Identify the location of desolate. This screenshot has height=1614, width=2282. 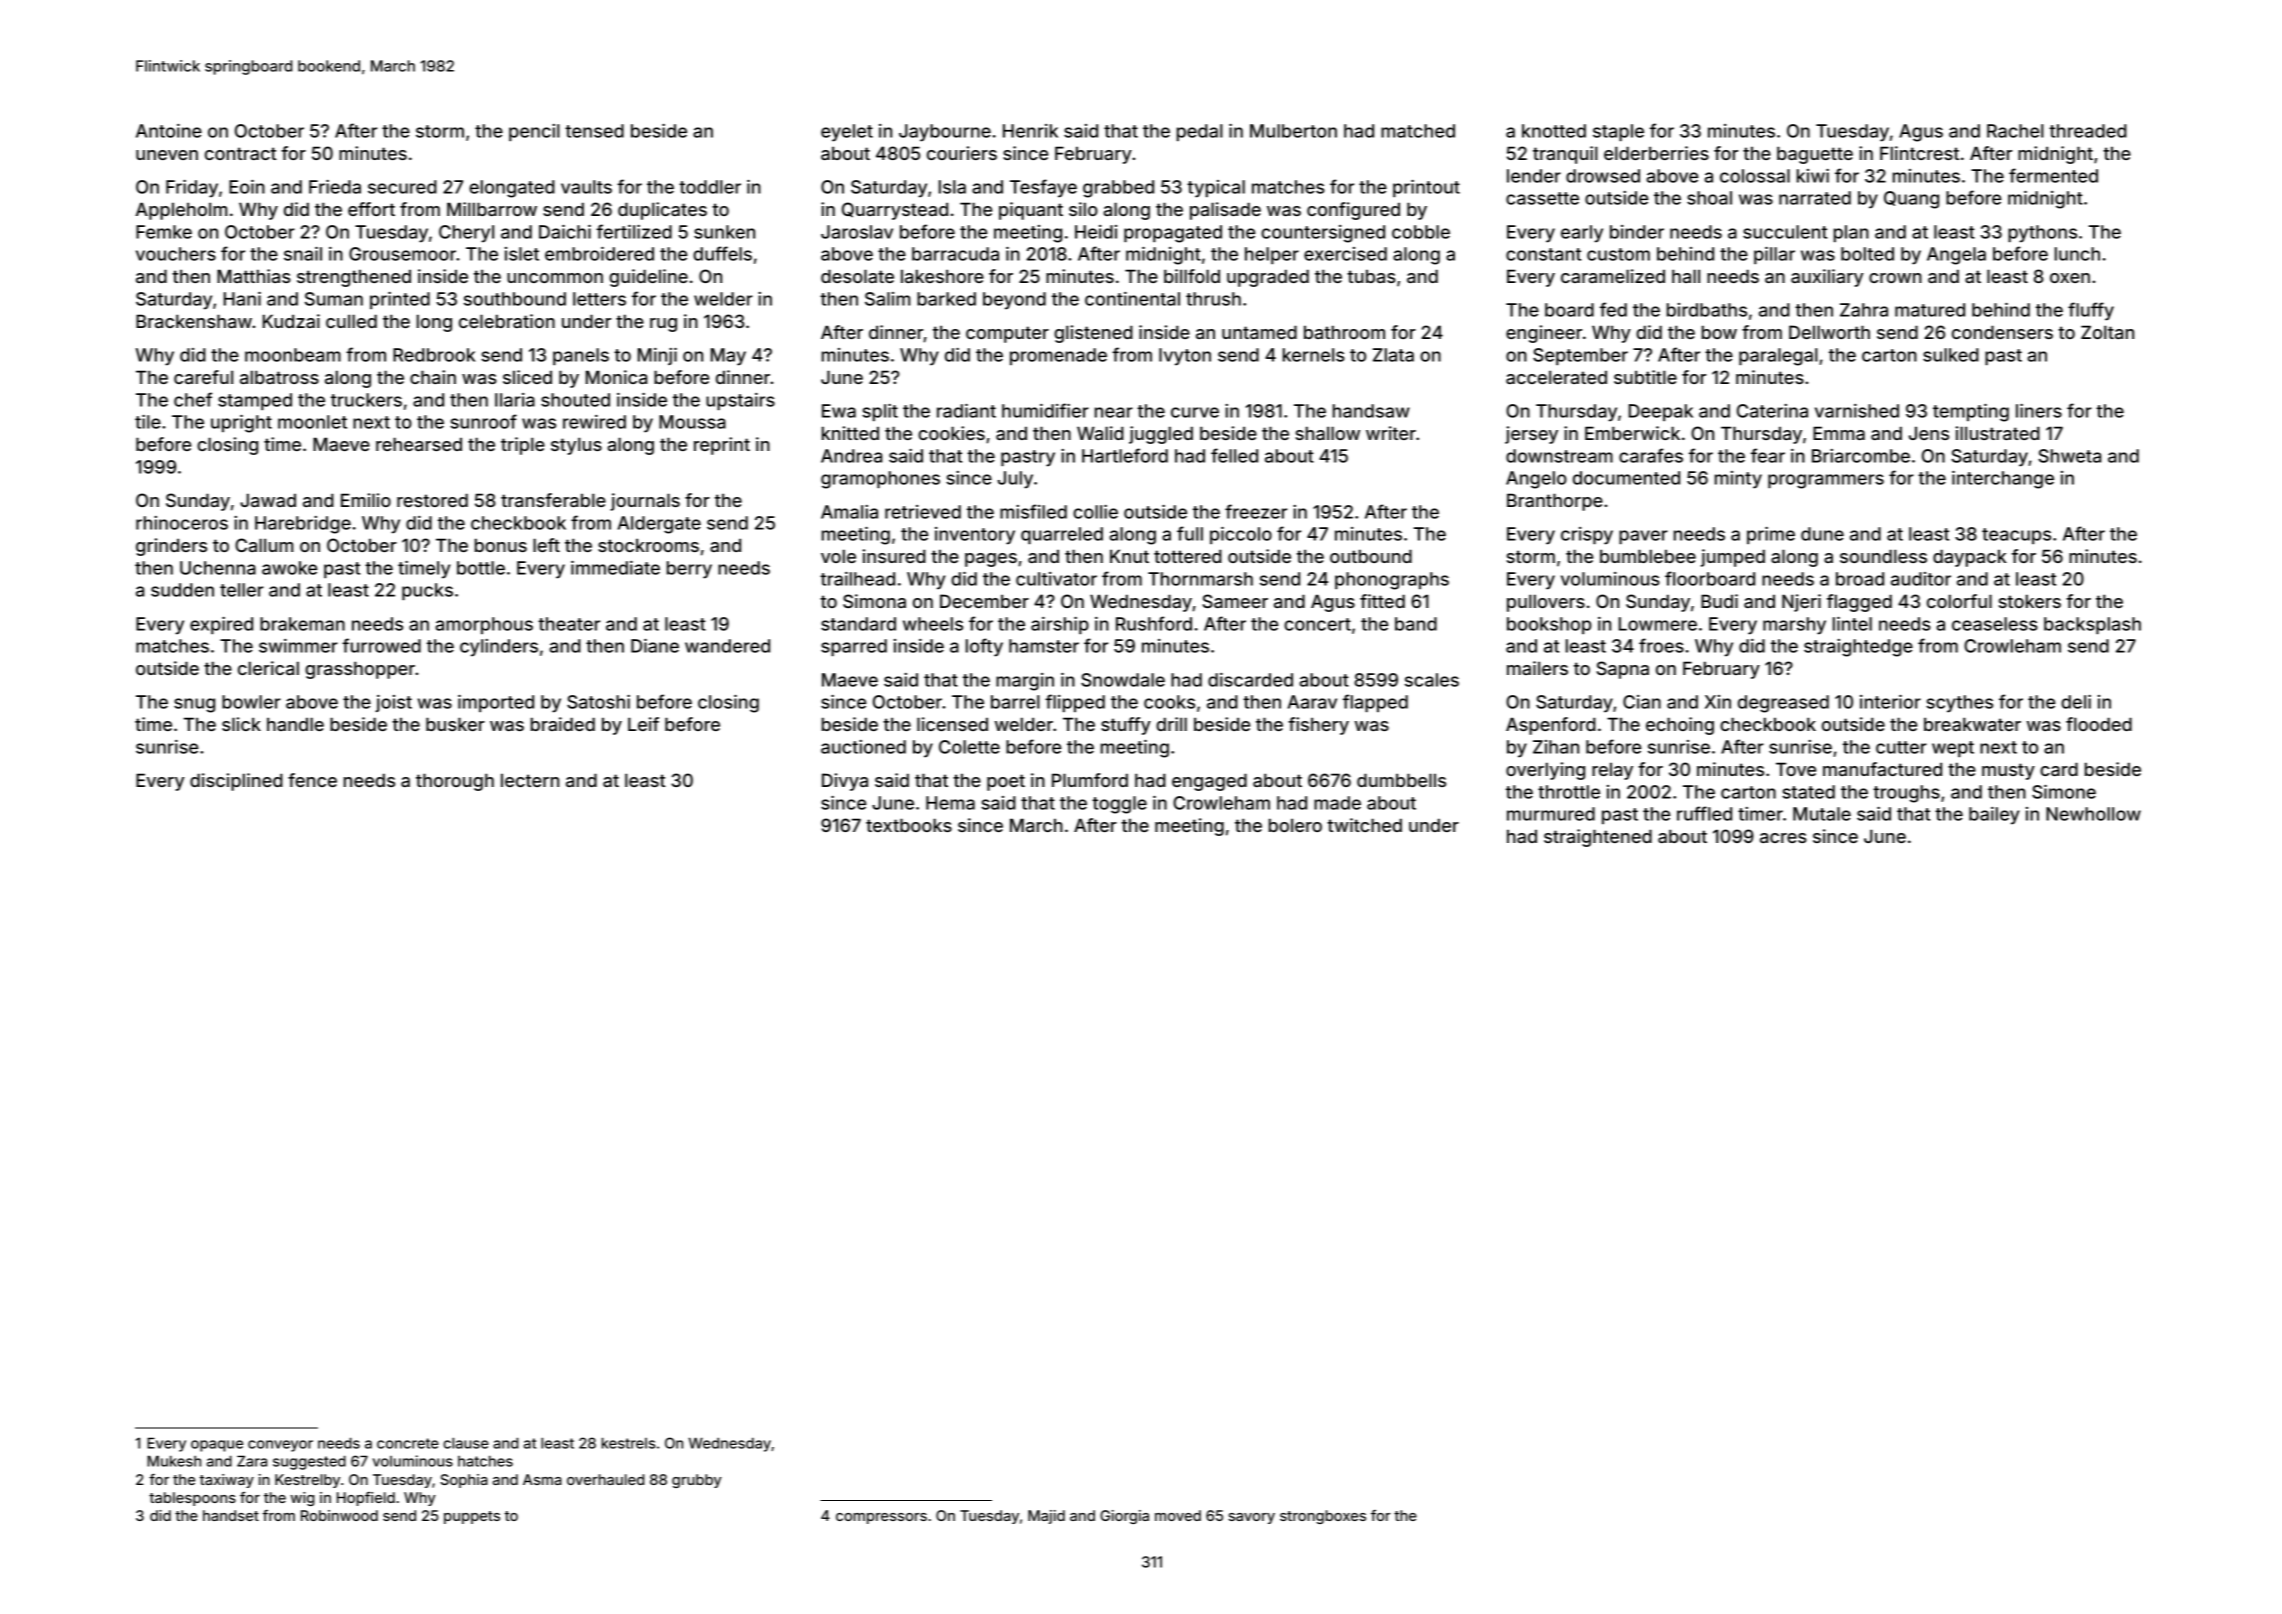
(857, 276).
